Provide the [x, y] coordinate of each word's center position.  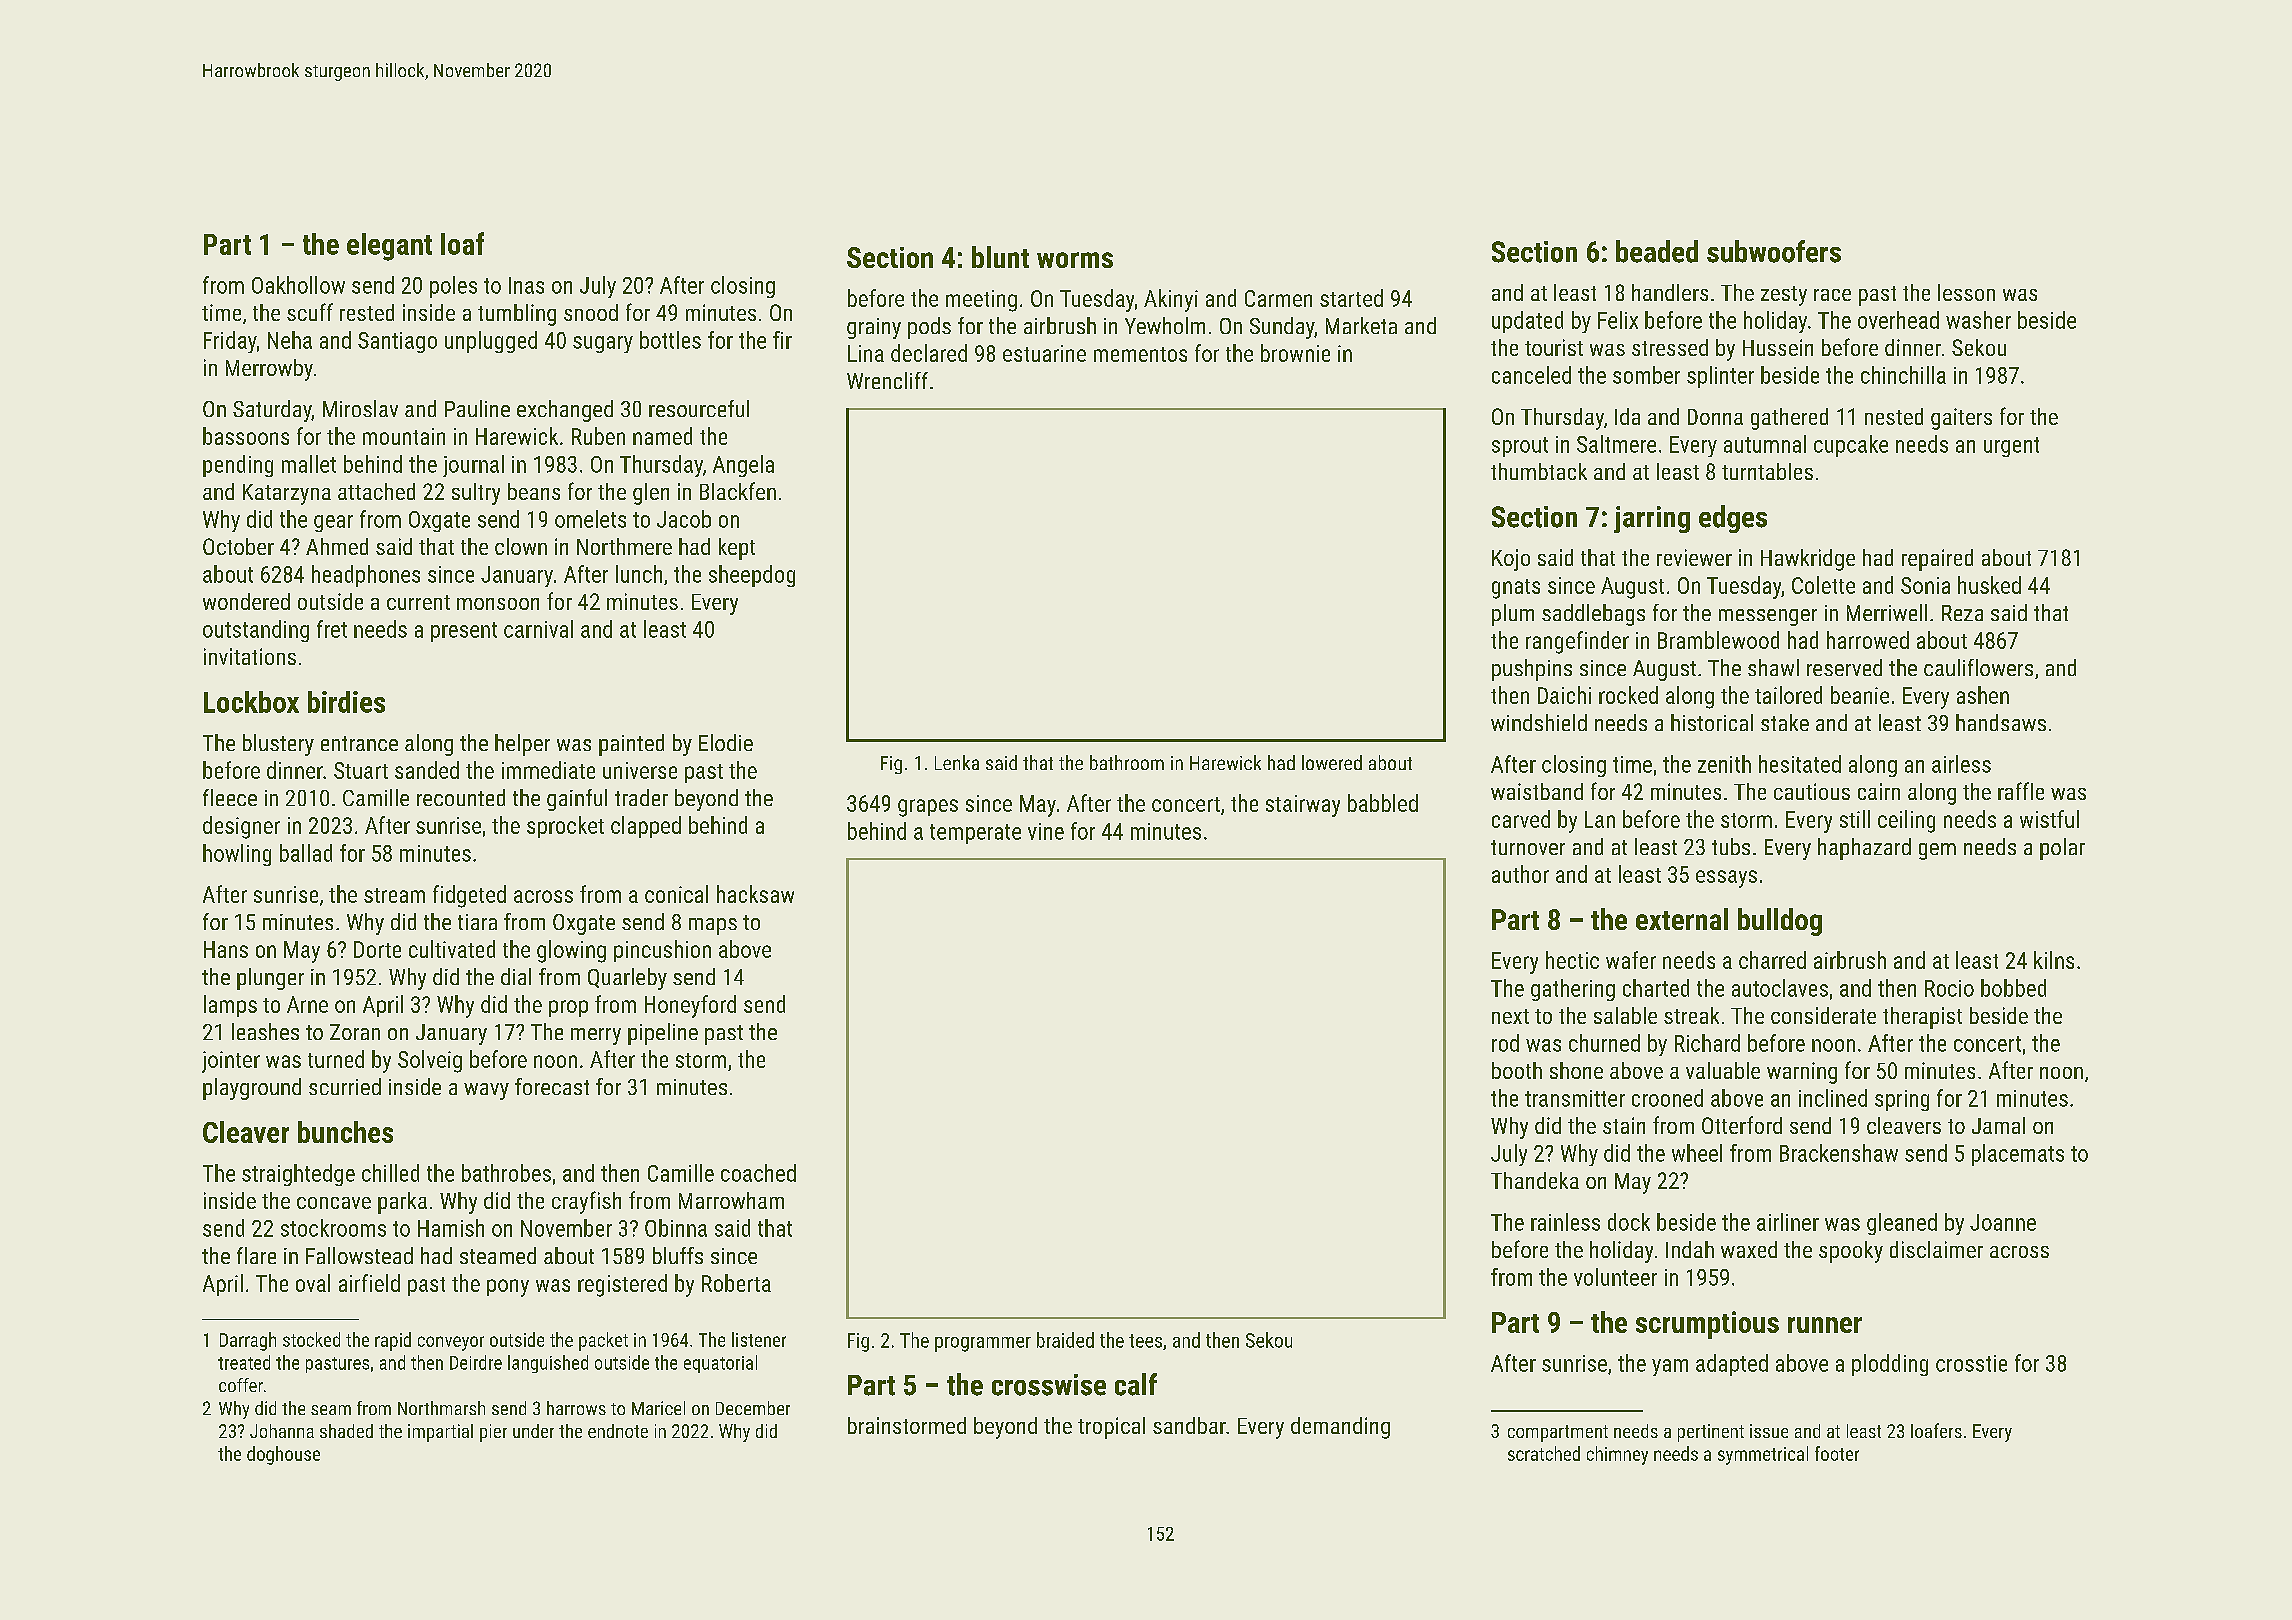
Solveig [430, 1061]
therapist [1922, 1018]
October [238, 546]
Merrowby [269, 370]
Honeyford [690, 1006]
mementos [1140, 354]
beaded [1657, 251]
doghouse [283, 1455]
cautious [1812, 791]
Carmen [1278, 298]
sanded [427, 770]
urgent [2011, 447]
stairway [1303, 806]
